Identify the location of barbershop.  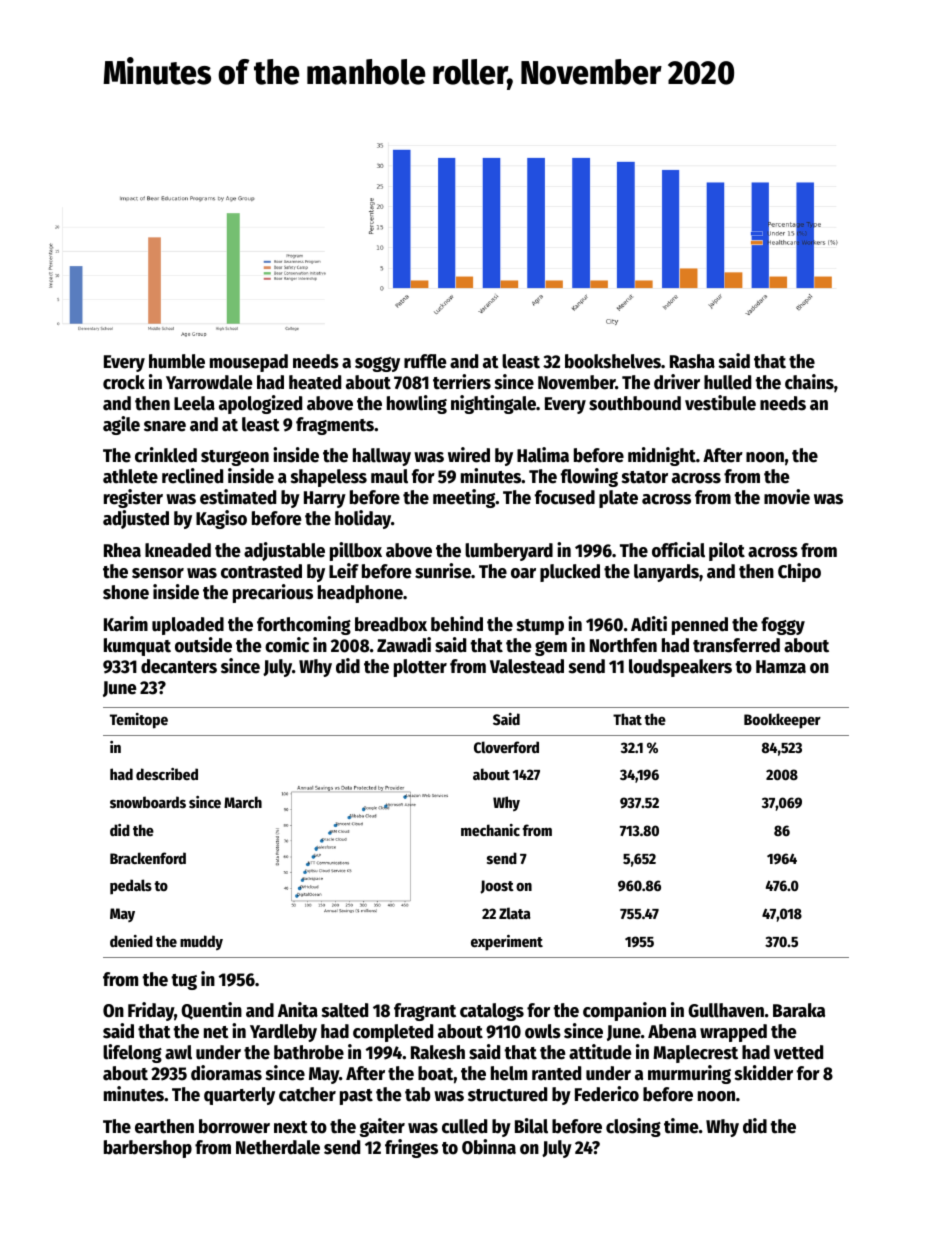
(148, 1149).
